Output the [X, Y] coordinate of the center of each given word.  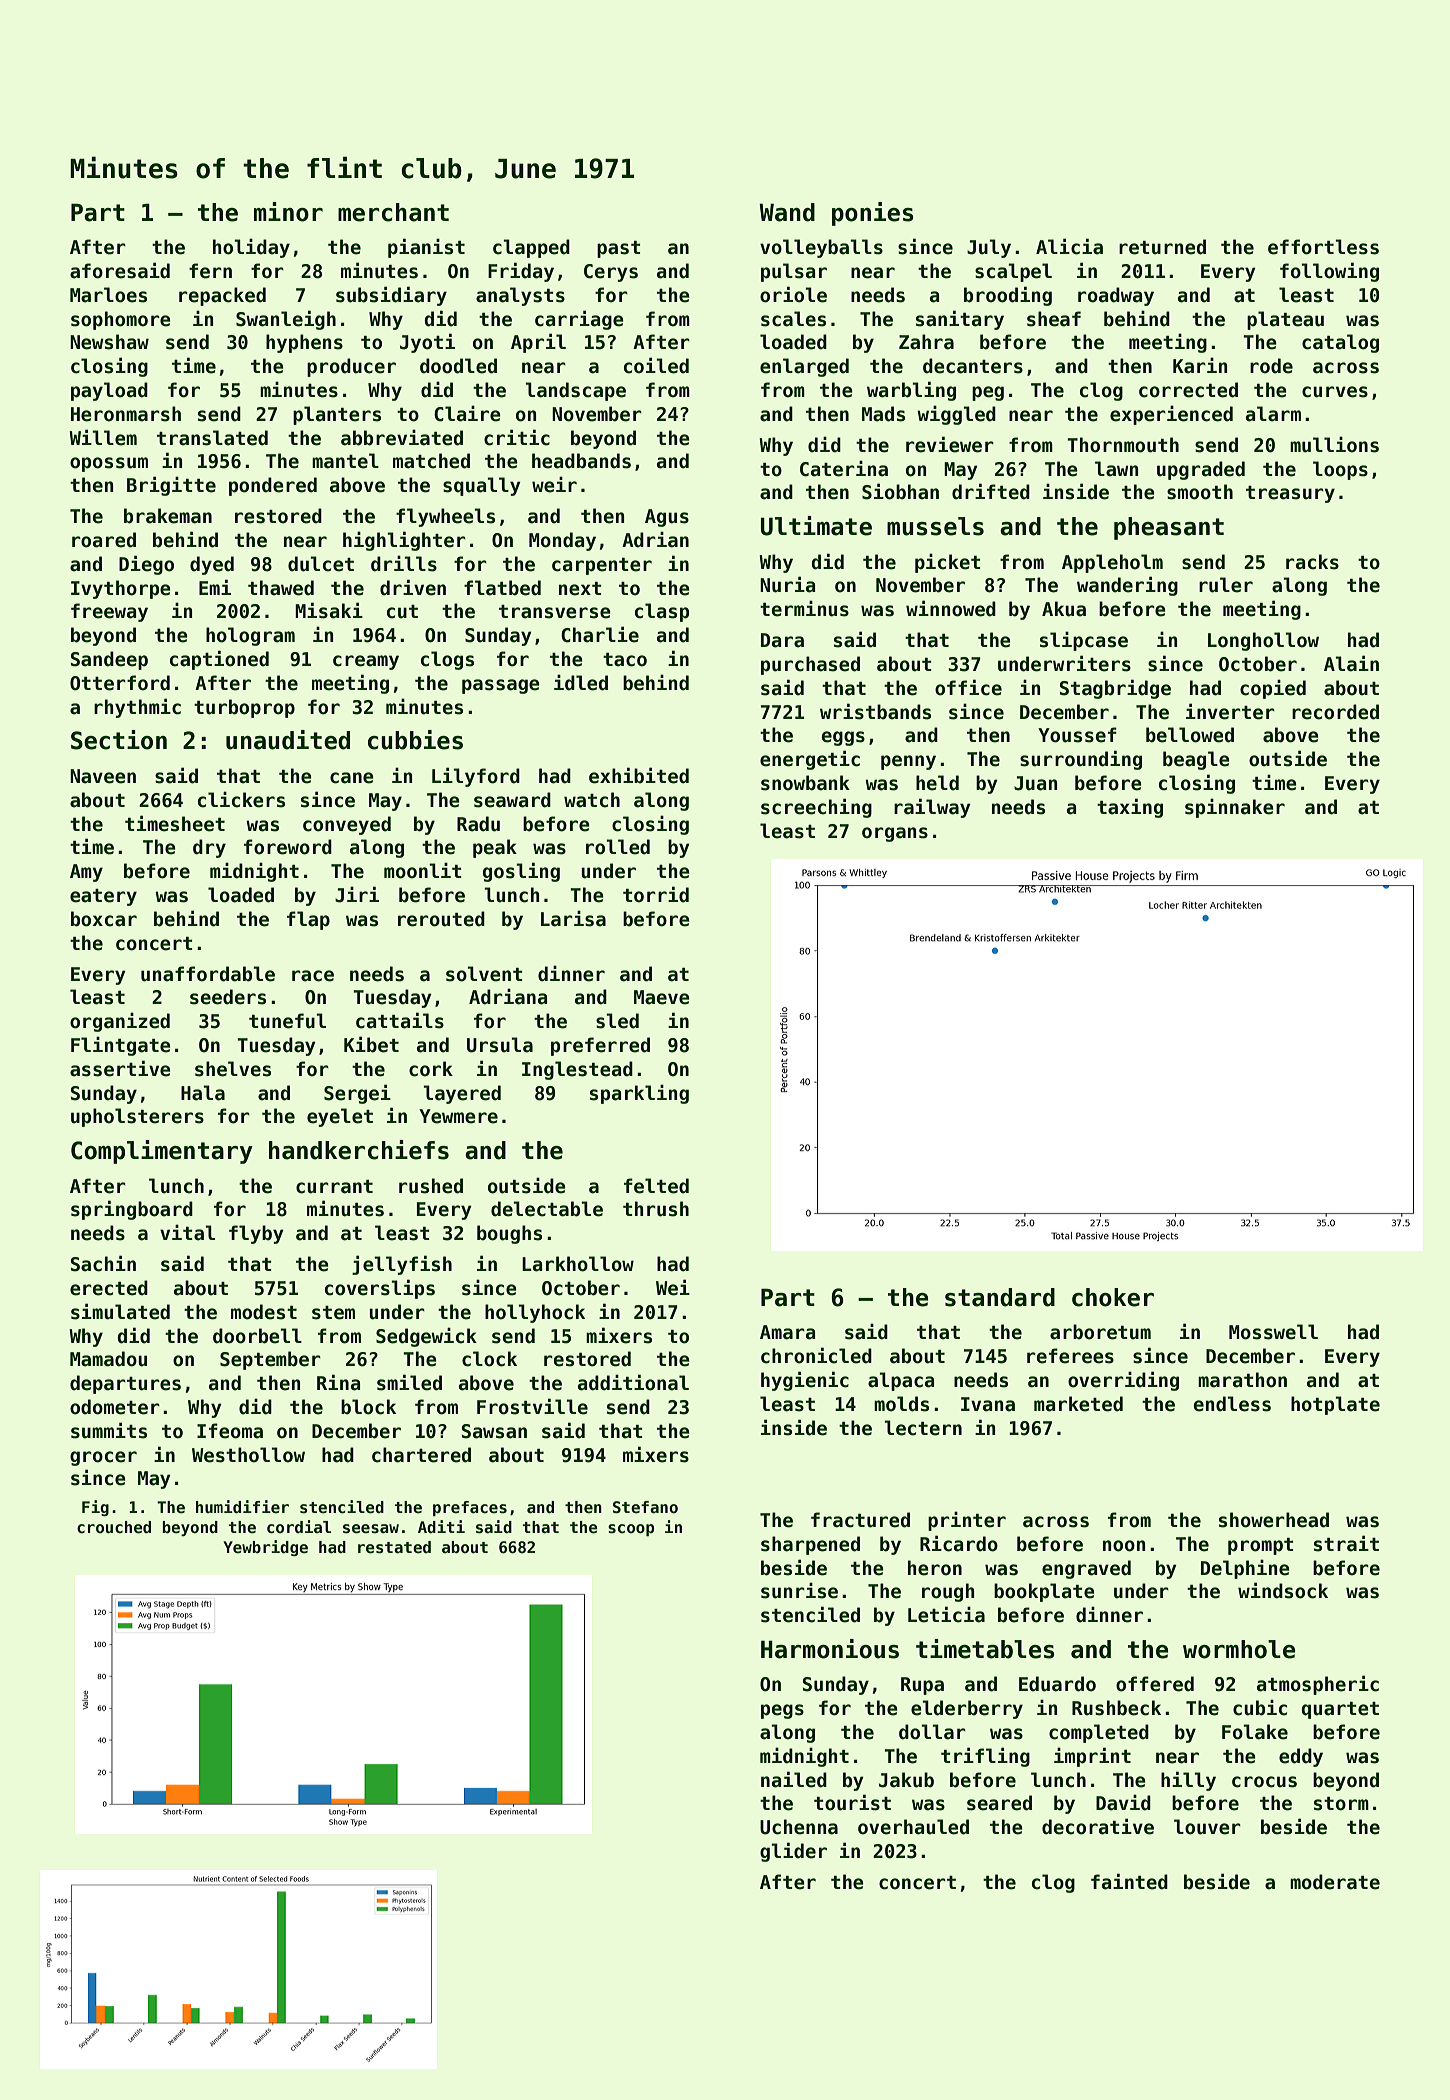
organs [895, 834]
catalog [1340, 343]
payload [109, 391]
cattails [400, 1020]
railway [932, 808]
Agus [667, 518]
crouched [114, 1527]
